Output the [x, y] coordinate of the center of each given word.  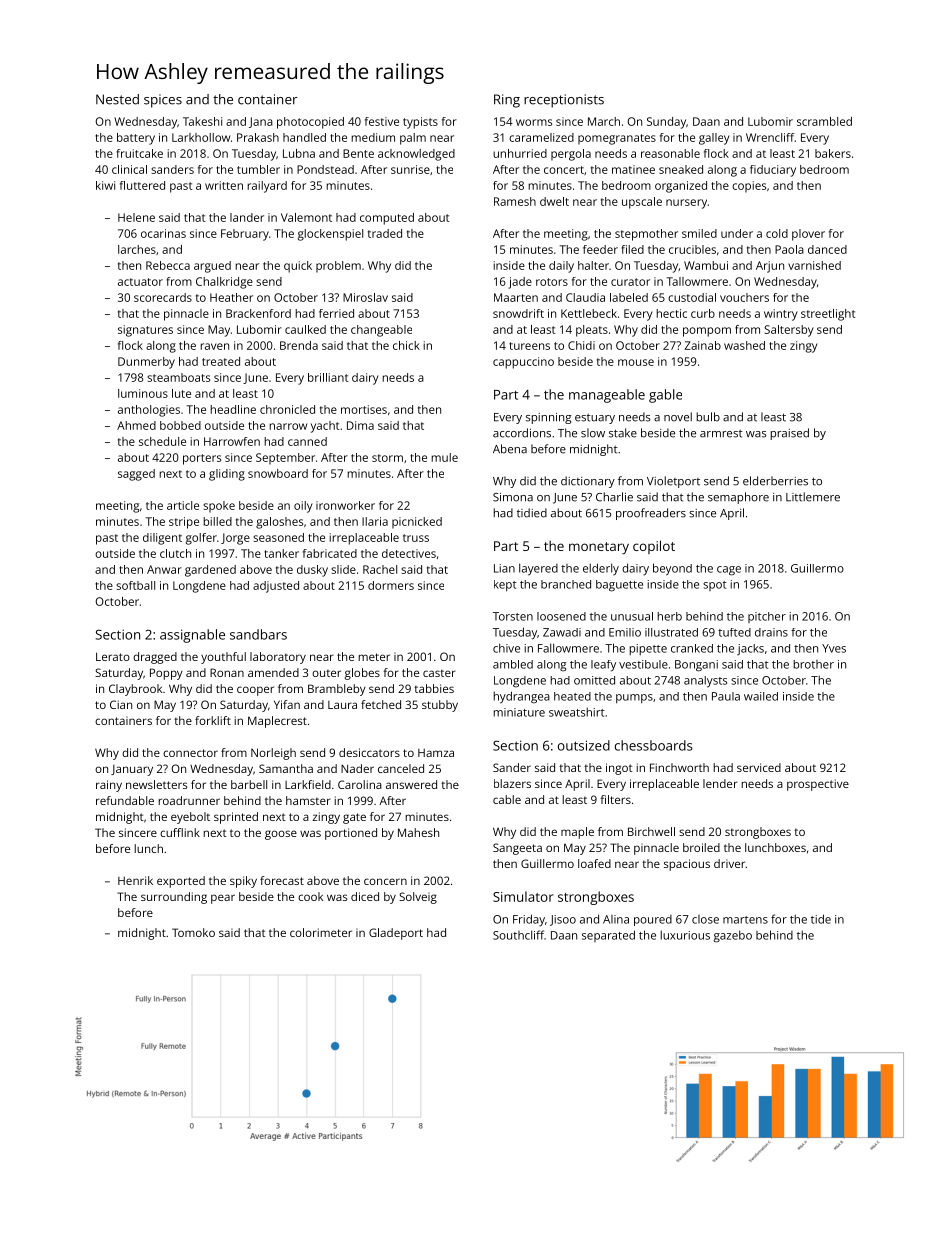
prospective [818, 785]
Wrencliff [770, 137]
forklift [213, 720]
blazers [512, 783]
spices [163, 101]
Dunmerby [146, 363]
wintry [780, 315]
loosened [561, 616]
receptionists [564, 101]
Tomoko [193, 932]
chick [406, 345]
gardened [210, 571]
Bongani [696, 666]
